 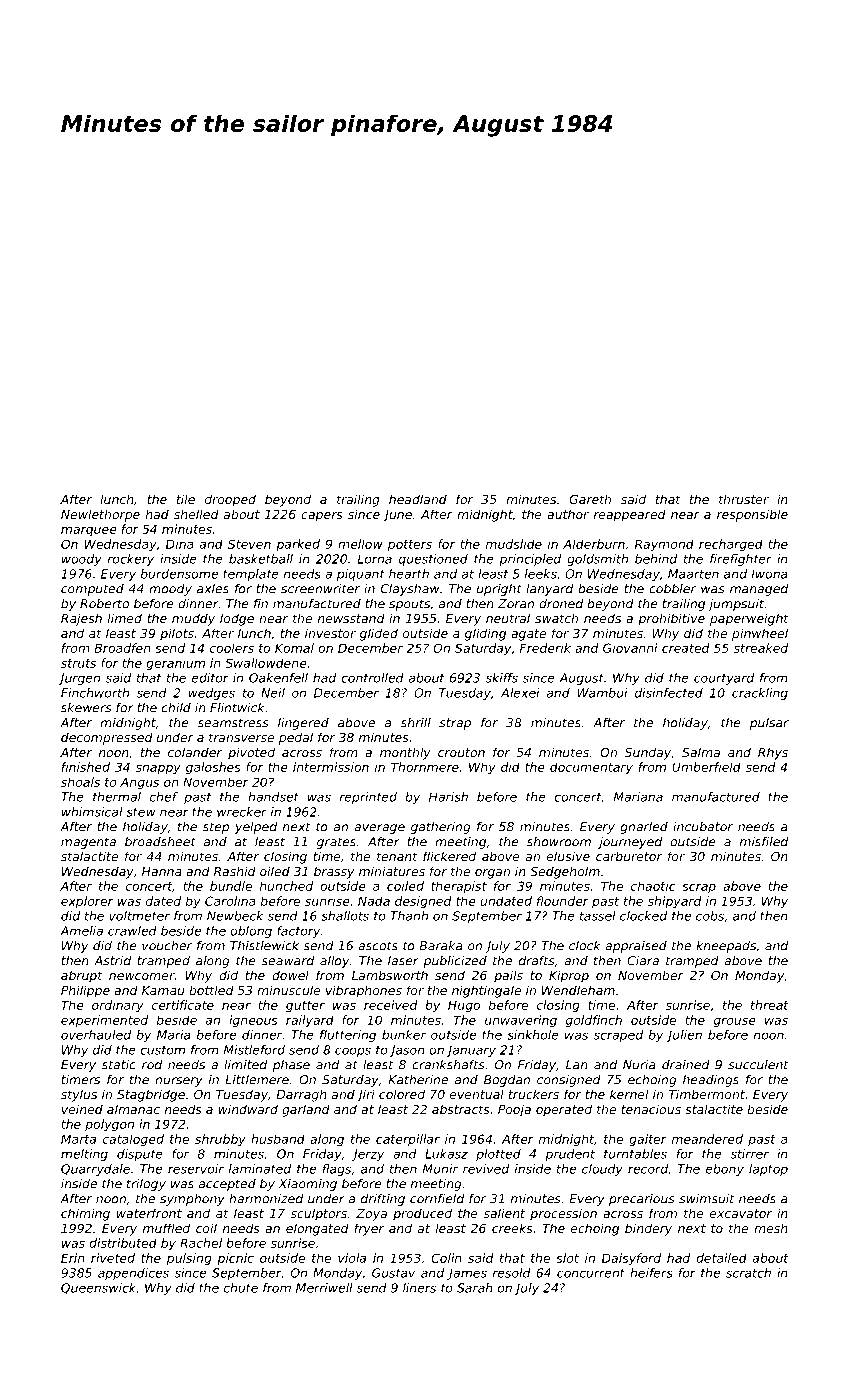 I want to click on chute, so click(x=241, y=1288).
